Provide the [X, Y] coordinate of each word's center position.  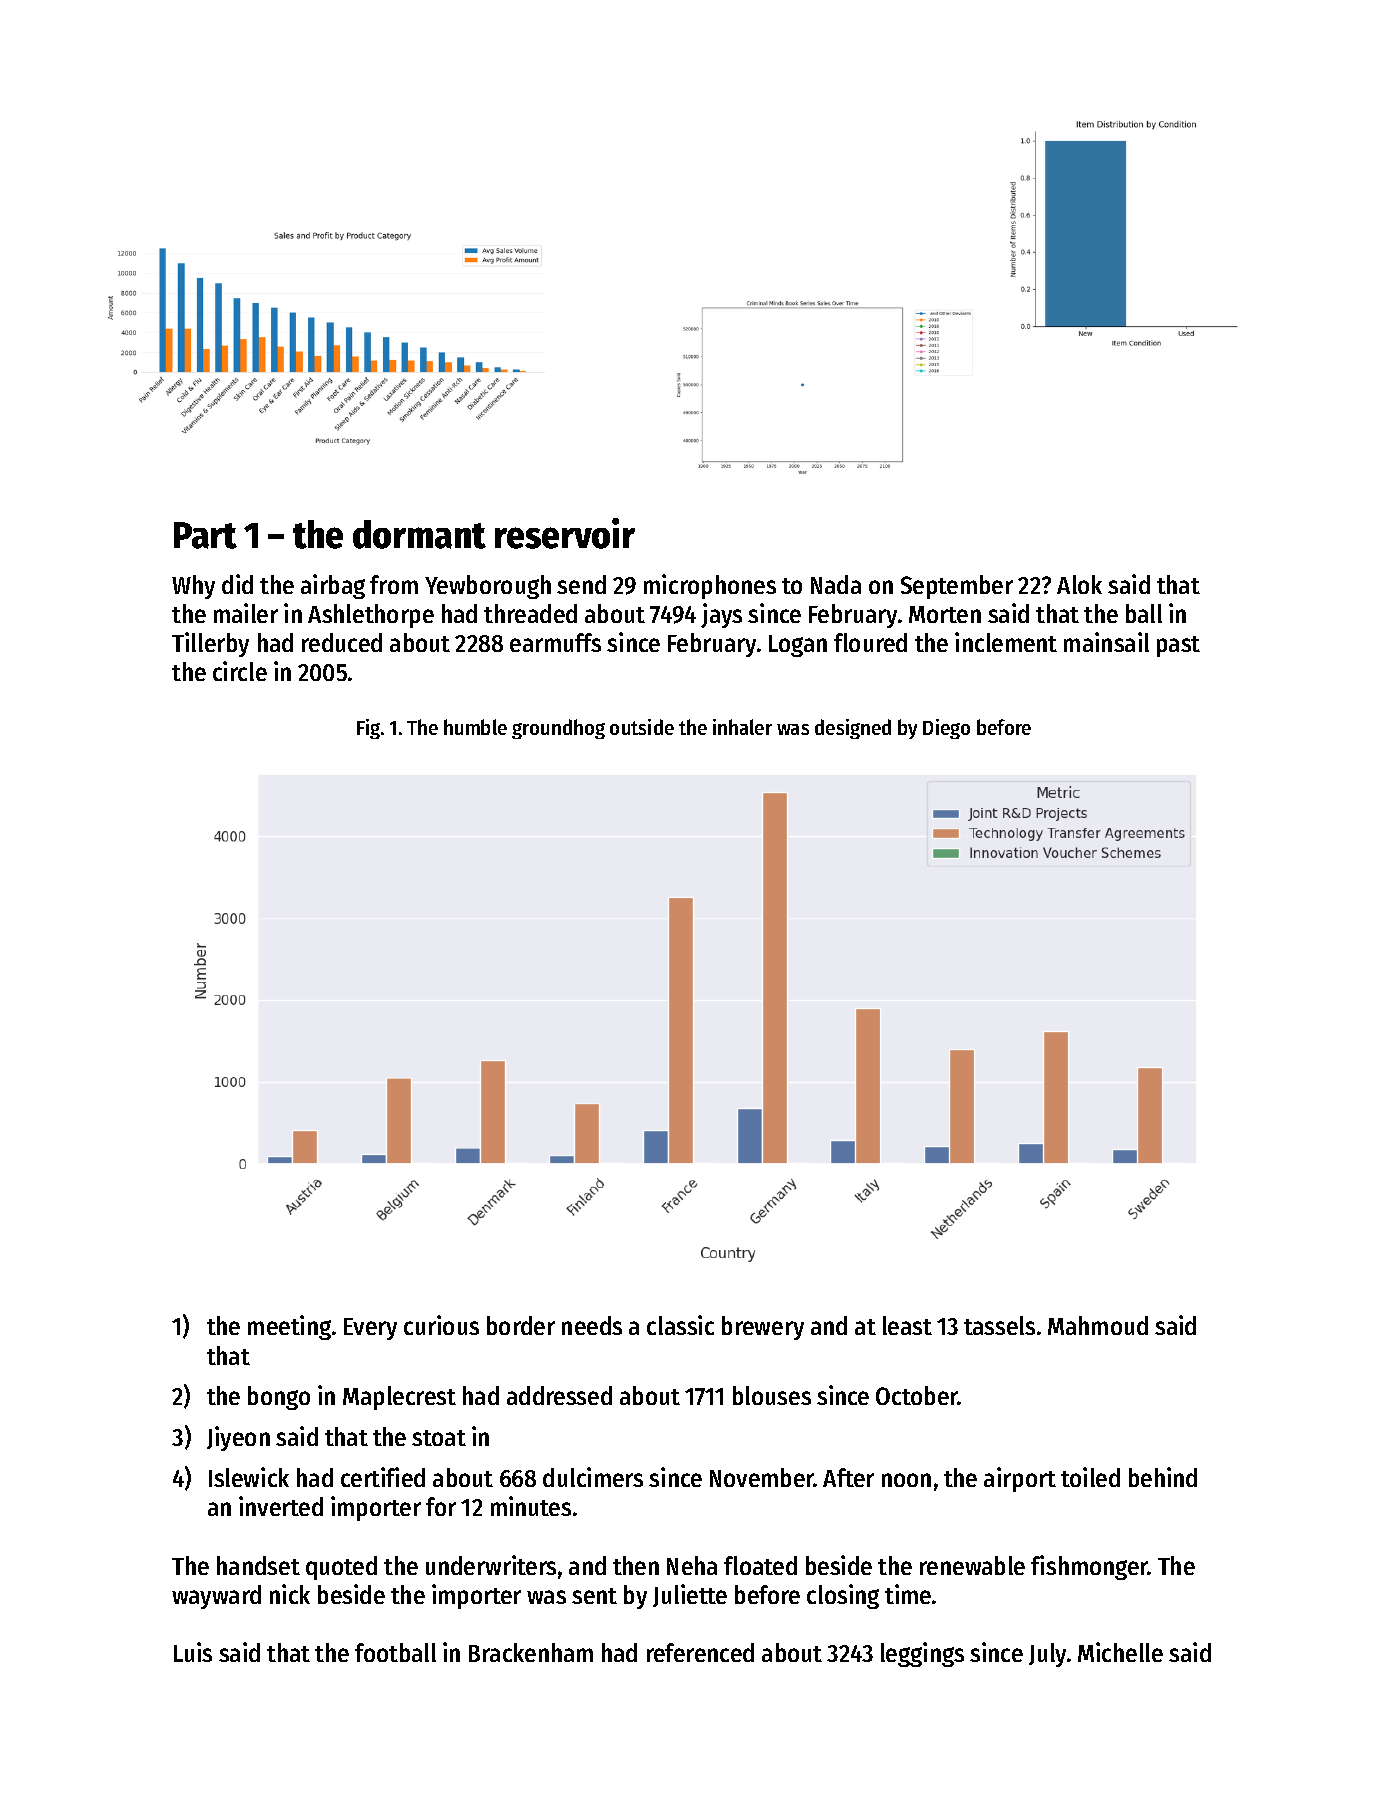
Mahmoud [1098, 1325]
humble [475, 727]
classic [680, 1325]
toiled [1090, 1477]
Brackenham [531, 1652]
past [1178, 646]
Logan [798, 646]
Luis [193, 1652]
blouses [772, 1395]
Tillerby [210, 644]
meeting [289, 1327]
